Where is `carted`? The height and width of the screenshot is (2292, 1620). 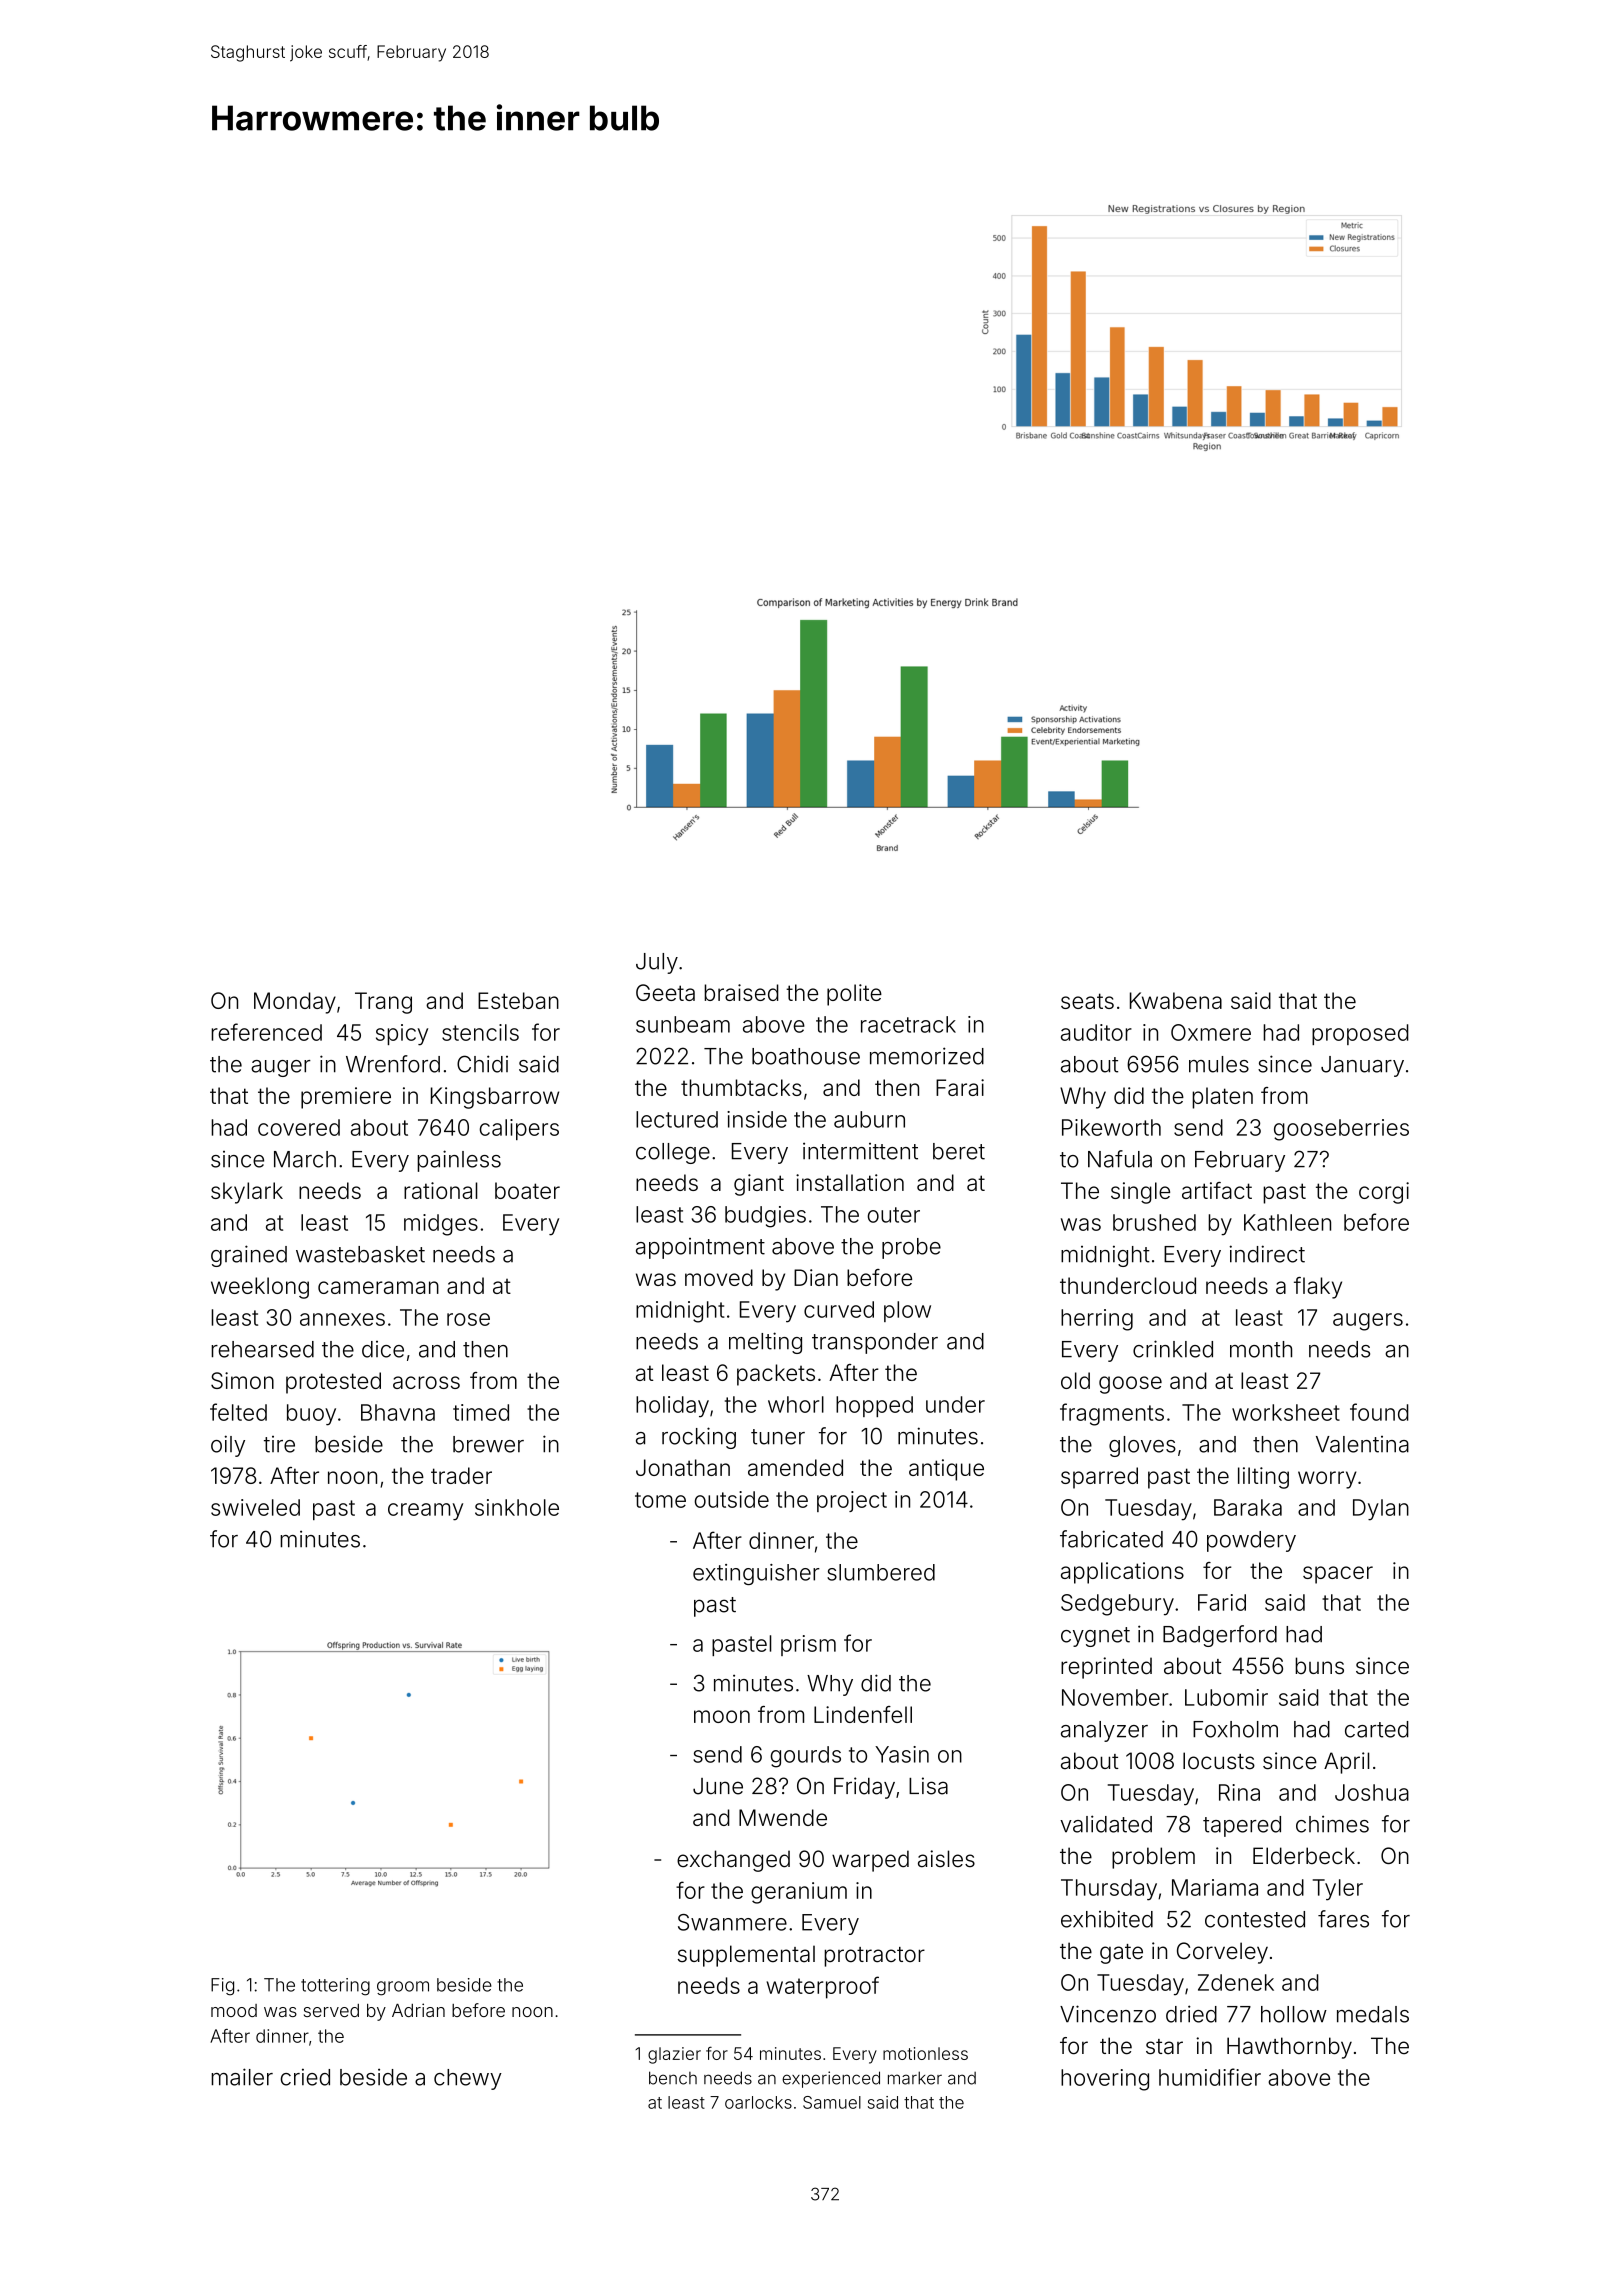
carted is located at coordinates (1377, 1729).
